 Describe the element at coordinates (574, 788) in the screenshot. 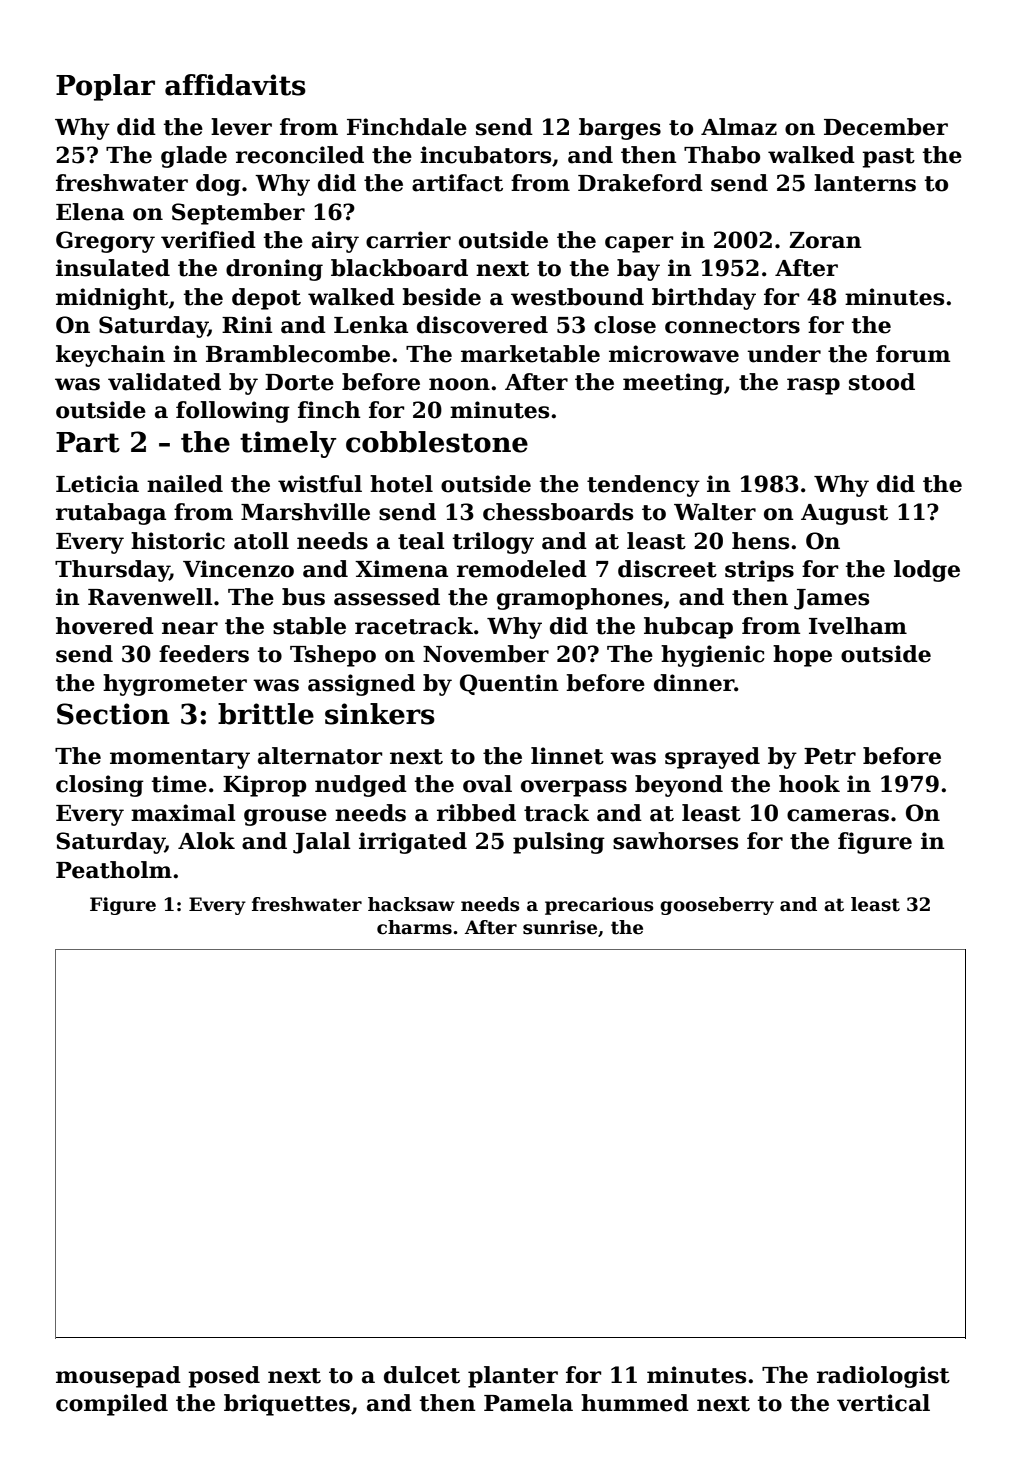

I see `overpass` at that location.
